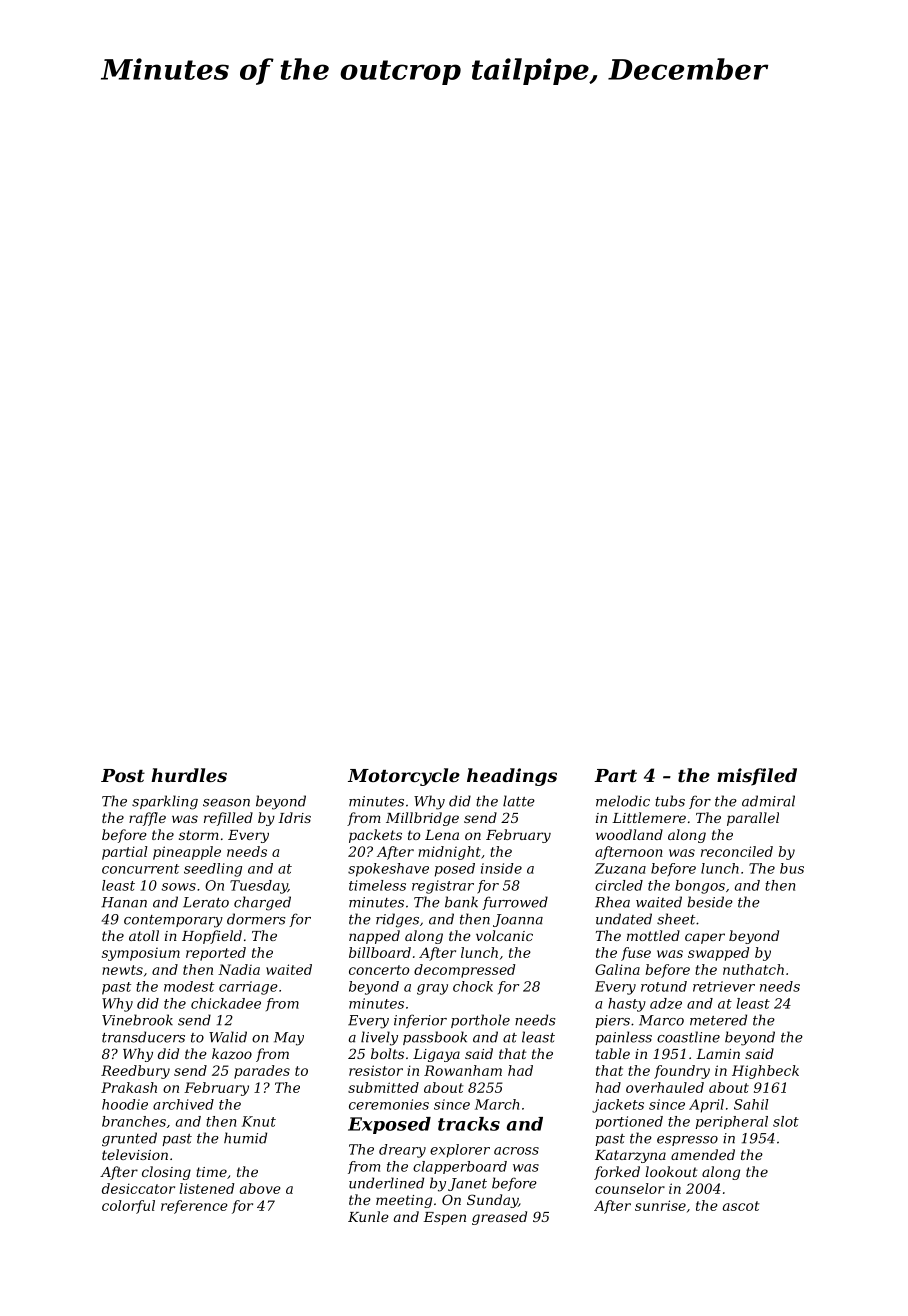  I want to click on hurdles, so click(189, 775).
